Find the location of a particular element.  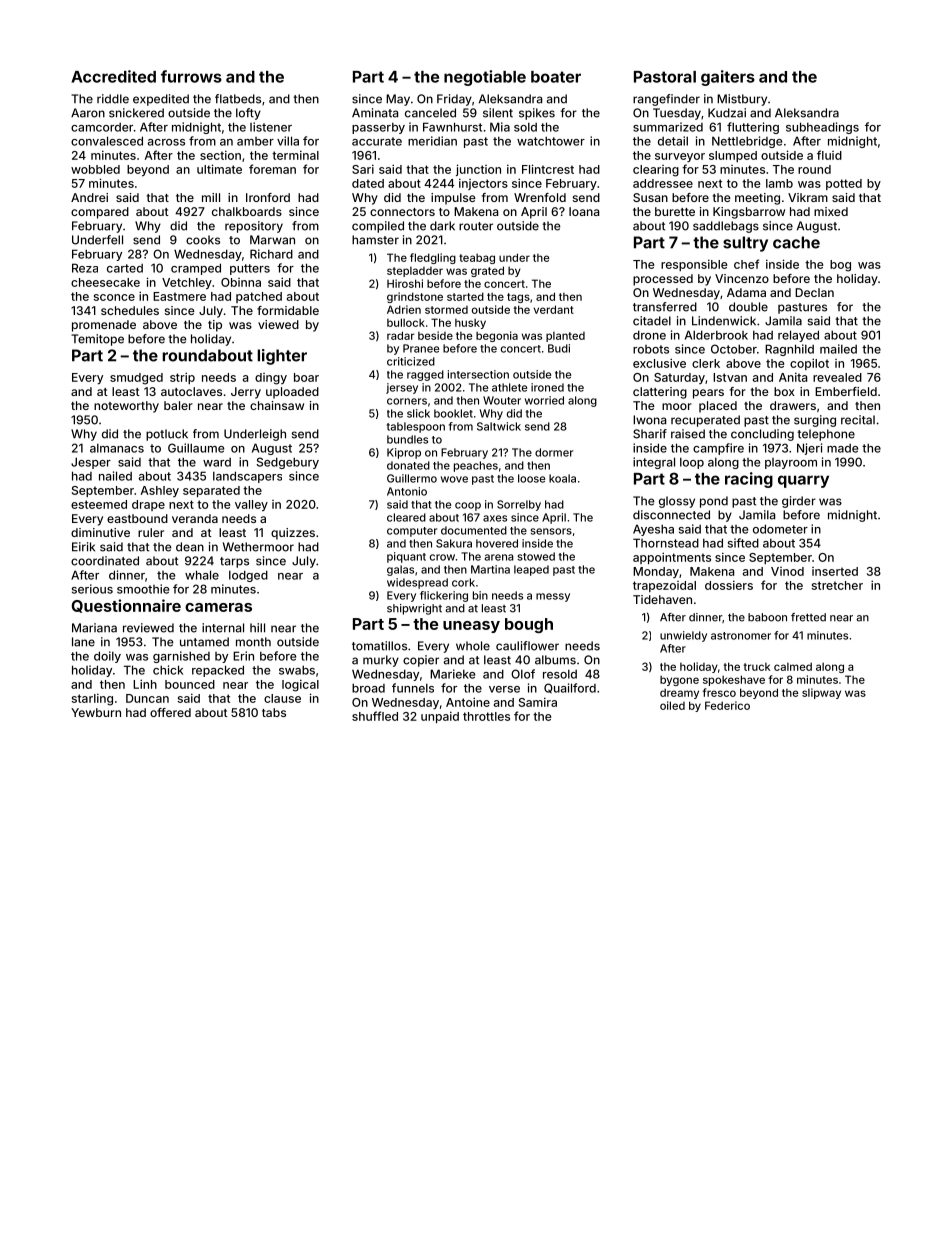

camcorder is located at coordinates (102, 127).
